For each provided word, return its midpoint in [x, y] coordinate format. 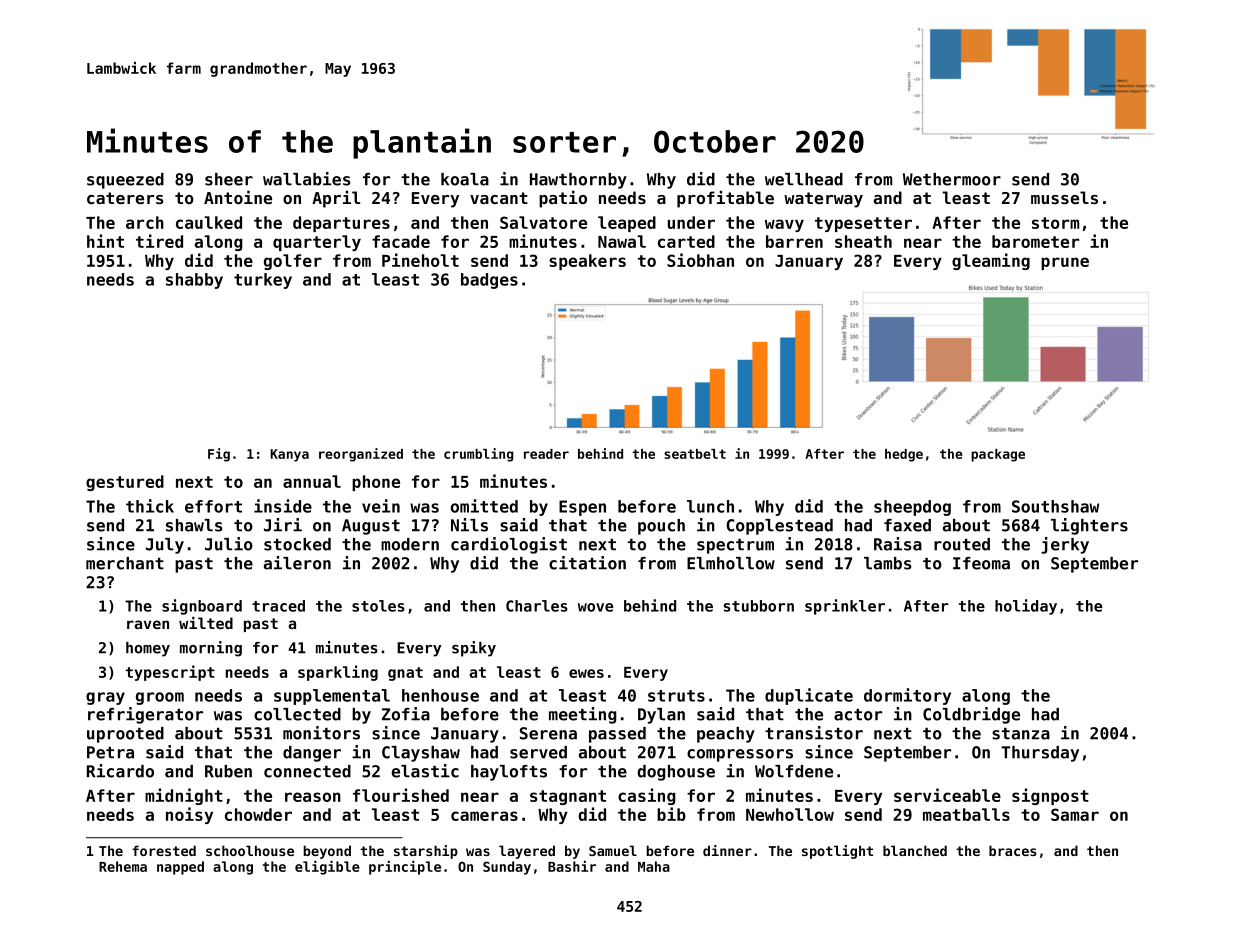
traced [278, 606]
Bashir [572, 866]
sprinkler [845, 607]
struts [676, 696]
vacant [499, 198]
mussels [1064, 197]
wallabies [306, 179]
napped [180, 868]
